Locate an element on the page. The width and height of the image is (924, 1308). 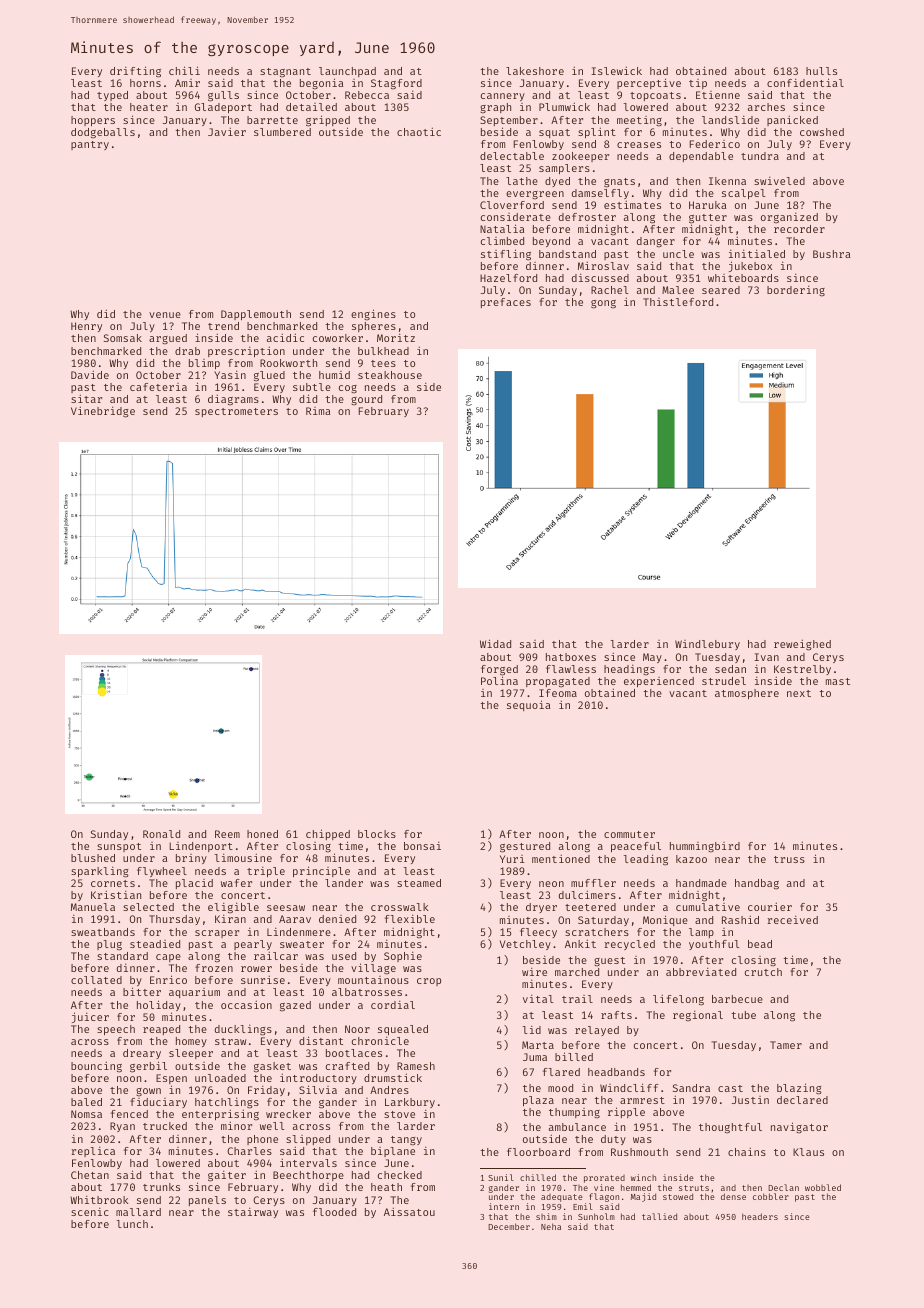
engines is located at coordinates (373, 315).
